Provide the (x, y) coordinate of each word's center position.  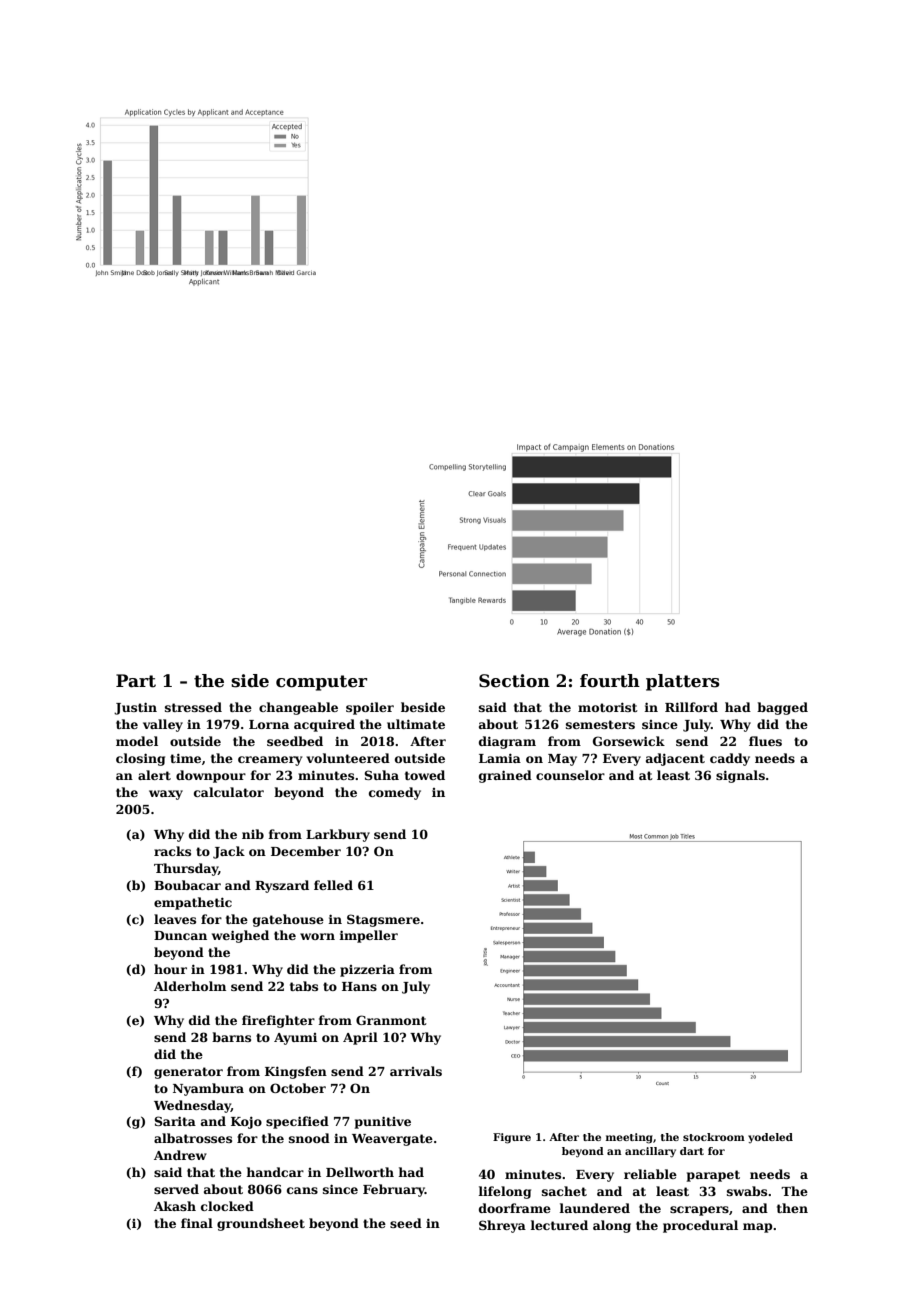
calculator (229, 792)
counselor (570, 775)
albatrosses (193, 1138)
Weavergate (392, 1140)
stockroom (714, 1137)
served (176, 1189)
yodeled (770, 1138)
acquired (324, 725)
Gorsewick (629, 741)
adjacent (675, 759)
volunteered (348, 758)
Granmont (391, 1020)
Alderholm (190, 986)
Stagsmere (383, 920)
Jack (229, 852)
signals (740, 776)
